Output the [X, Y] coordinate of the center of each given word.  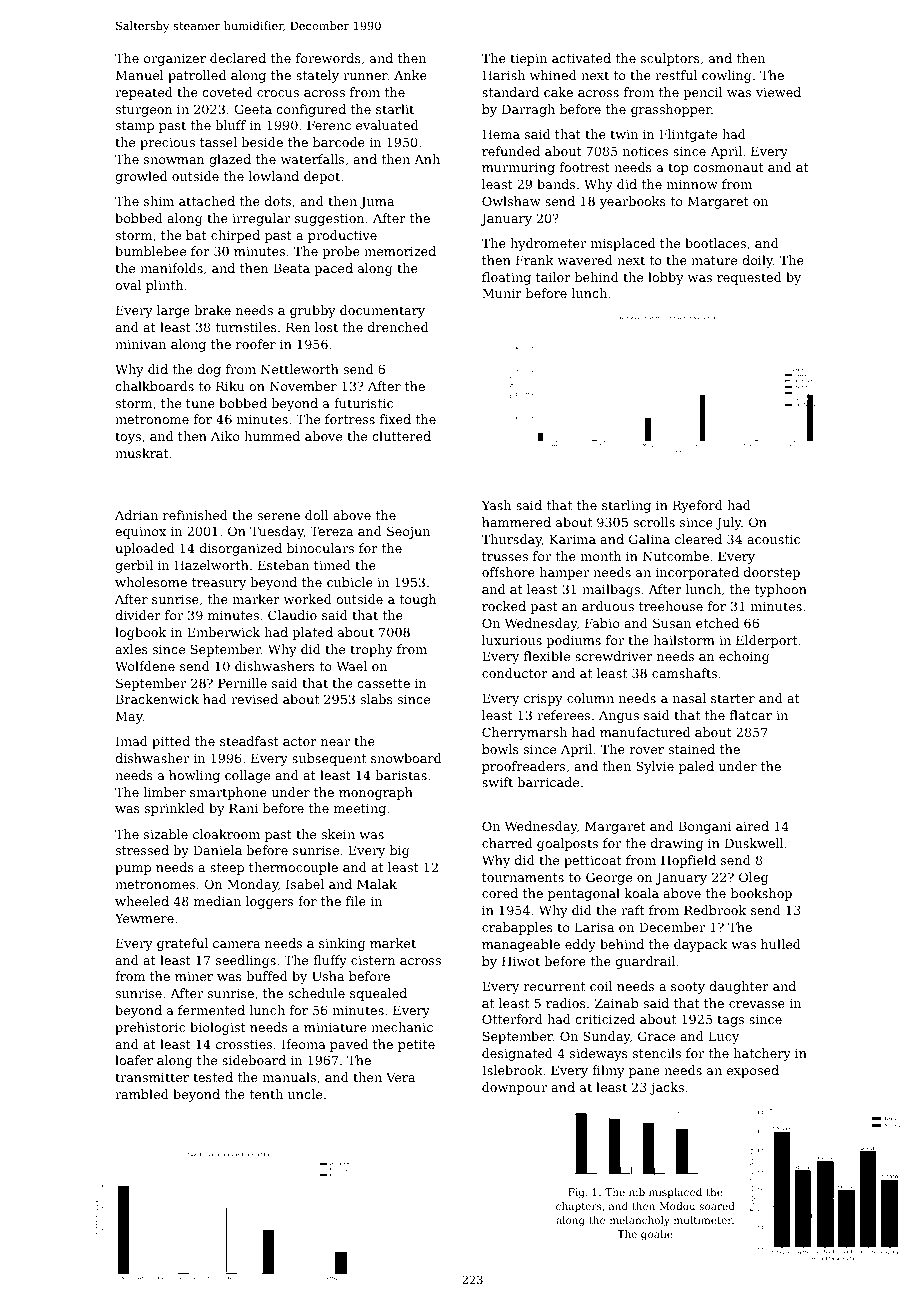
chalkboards [154, 386]
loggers [269, 902]
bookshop [761, 894]
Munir [502, 293]
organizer [175, 60]
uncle [305, 1094]
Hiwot [521, 961]
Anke [410, 75]
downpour [514, 1088]
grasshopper [671, 110]
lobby [666, 278]
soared [717, 1206]
